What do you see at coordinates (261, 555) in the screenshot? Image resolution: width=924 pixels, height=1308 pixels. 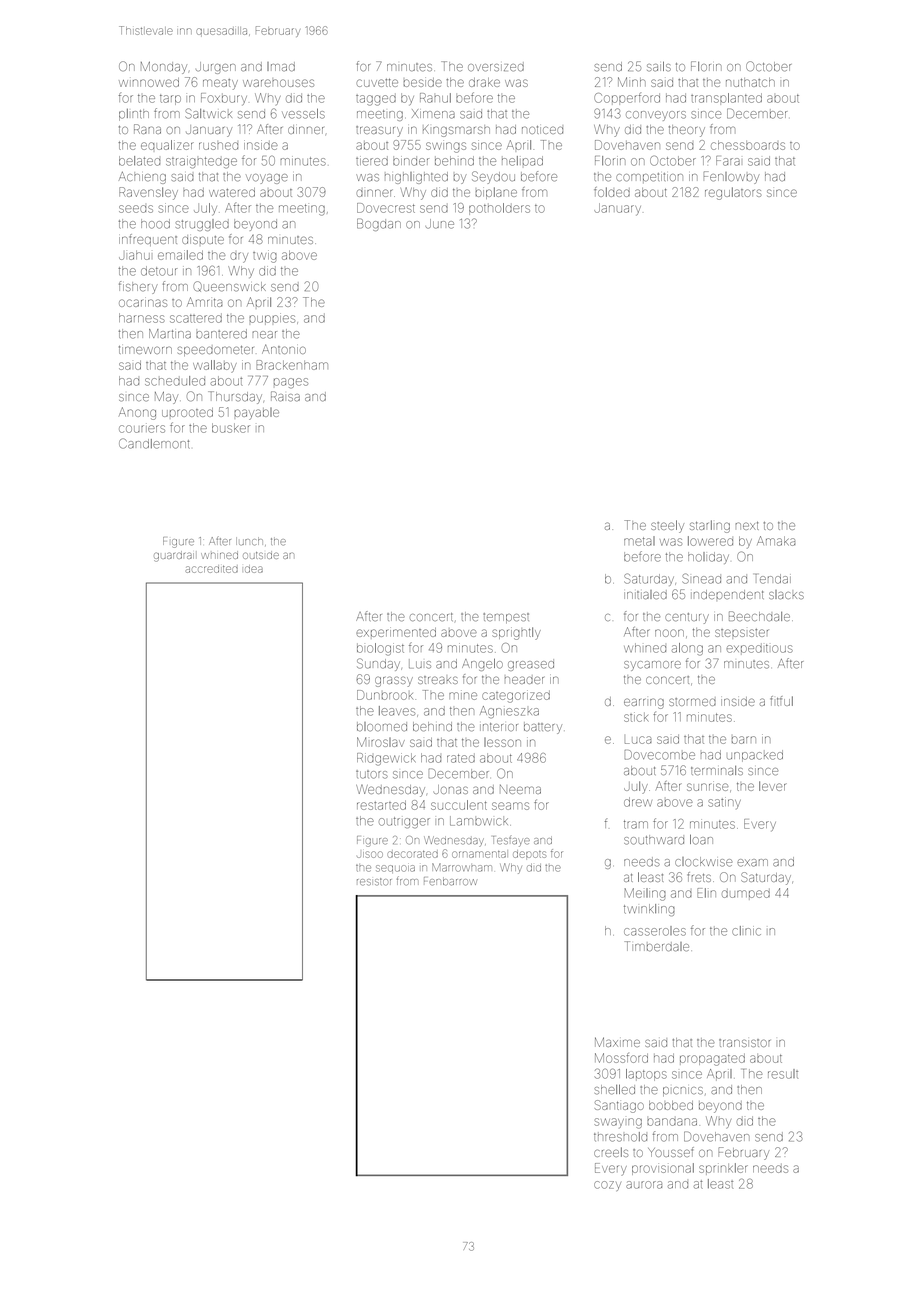 I see `outside` at bounding box center [261, 555].
